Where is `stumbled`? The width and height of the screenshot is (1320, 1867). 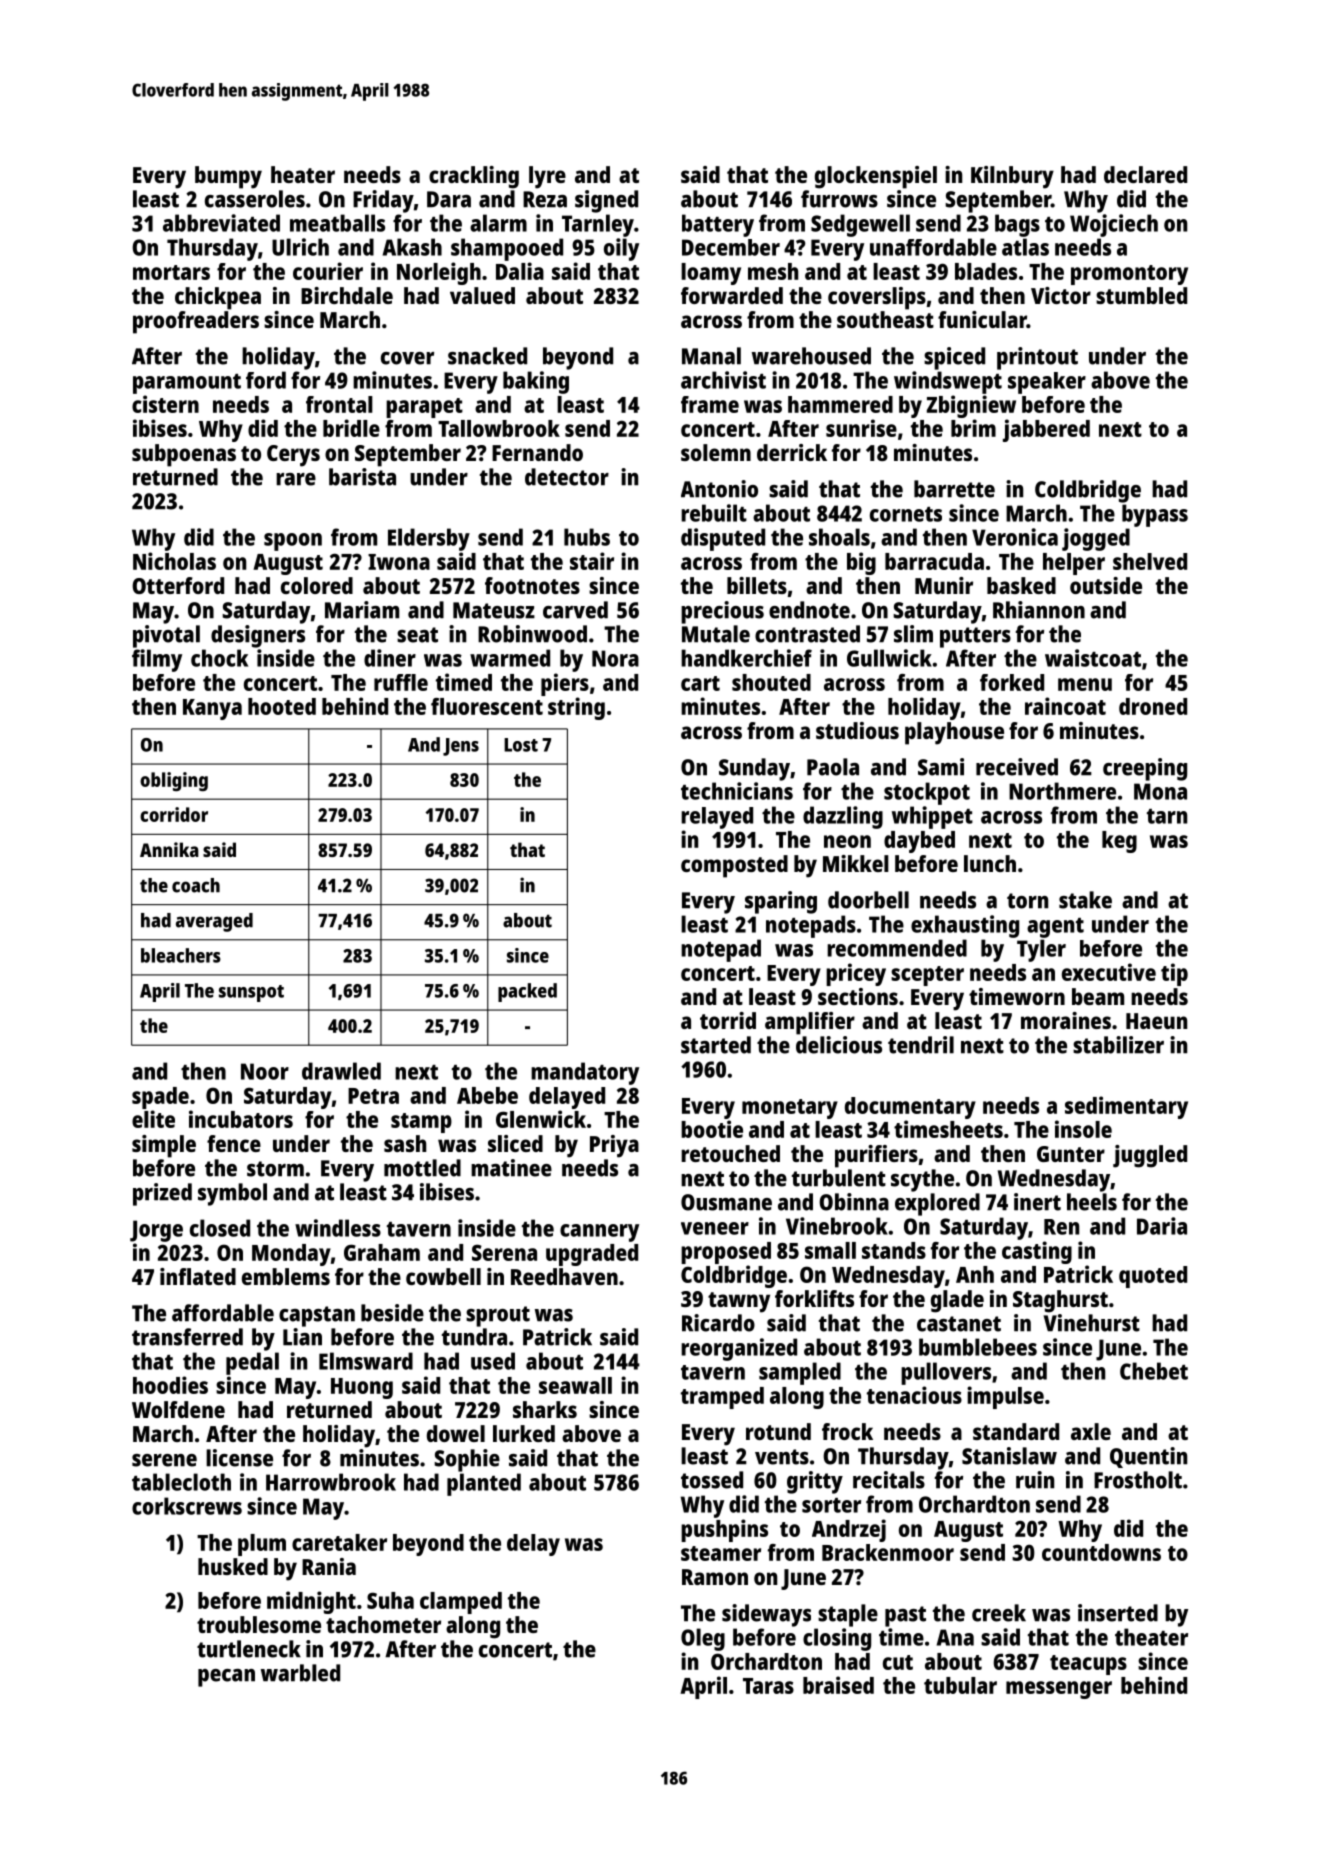
stumbled is located at coordinates (1141, 295).
